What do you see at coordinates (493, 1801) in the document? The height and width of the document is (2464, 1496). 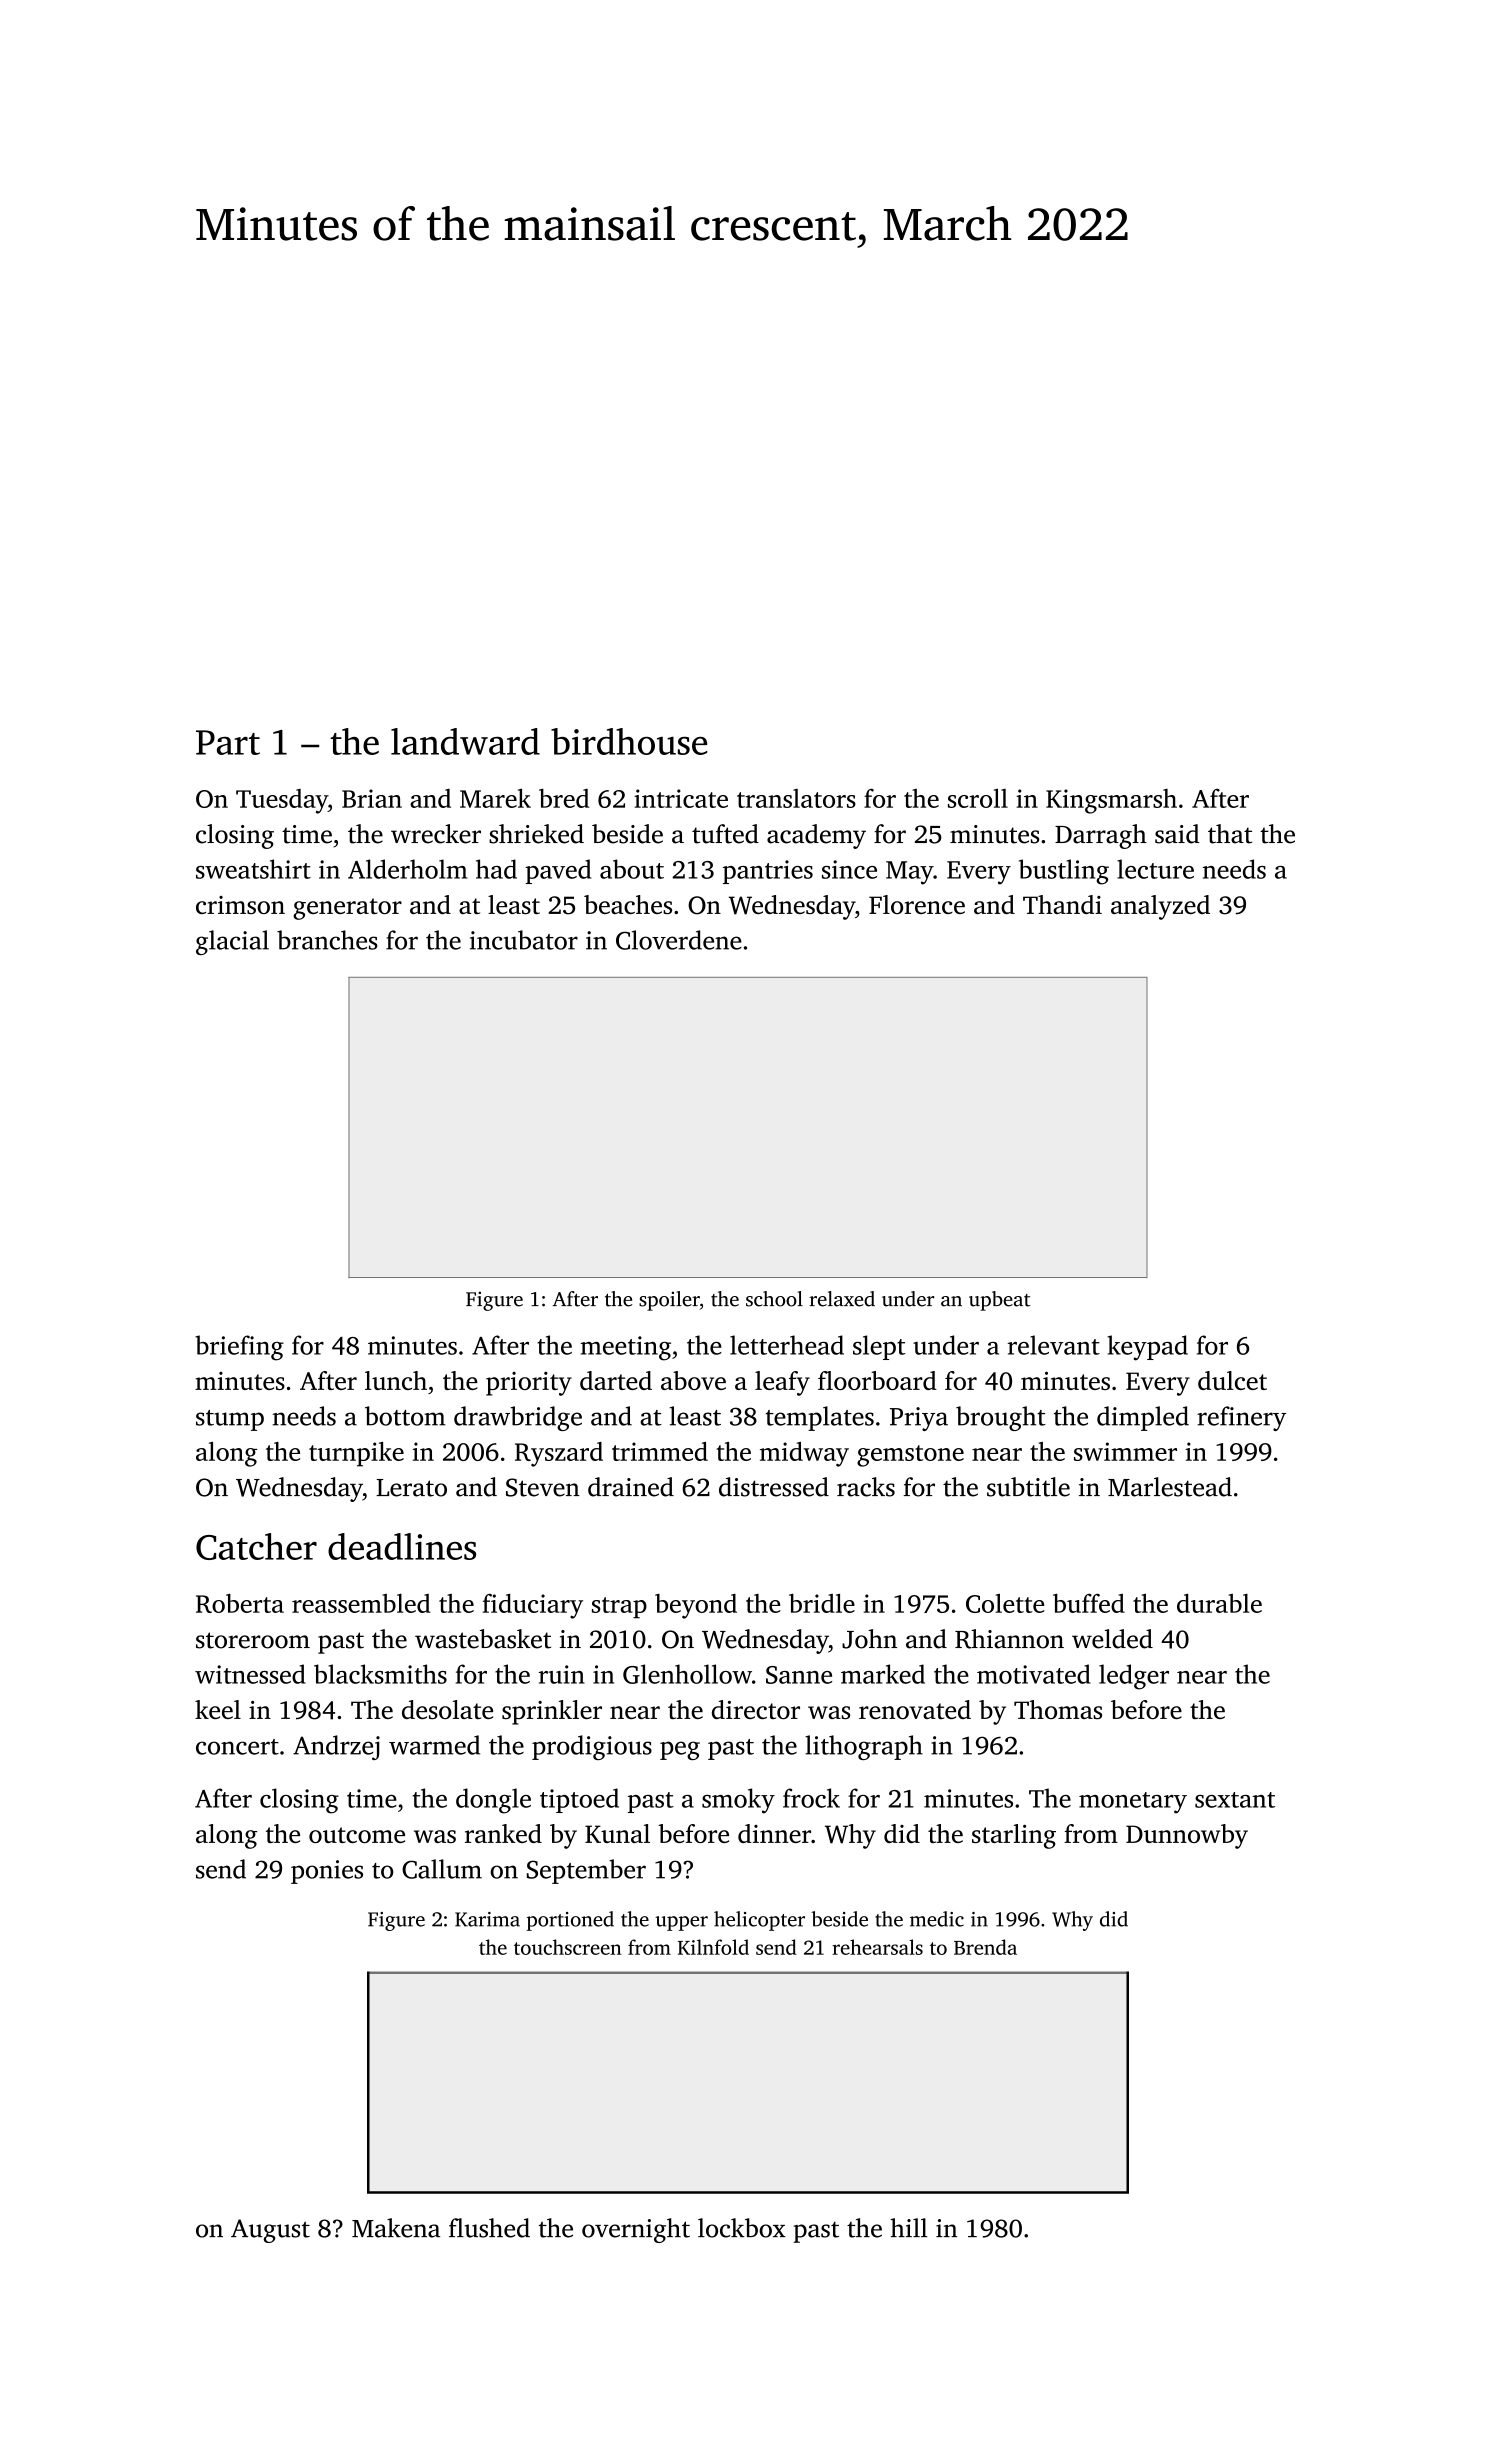 I see `dongle` at bounding box center [493, 1801].
